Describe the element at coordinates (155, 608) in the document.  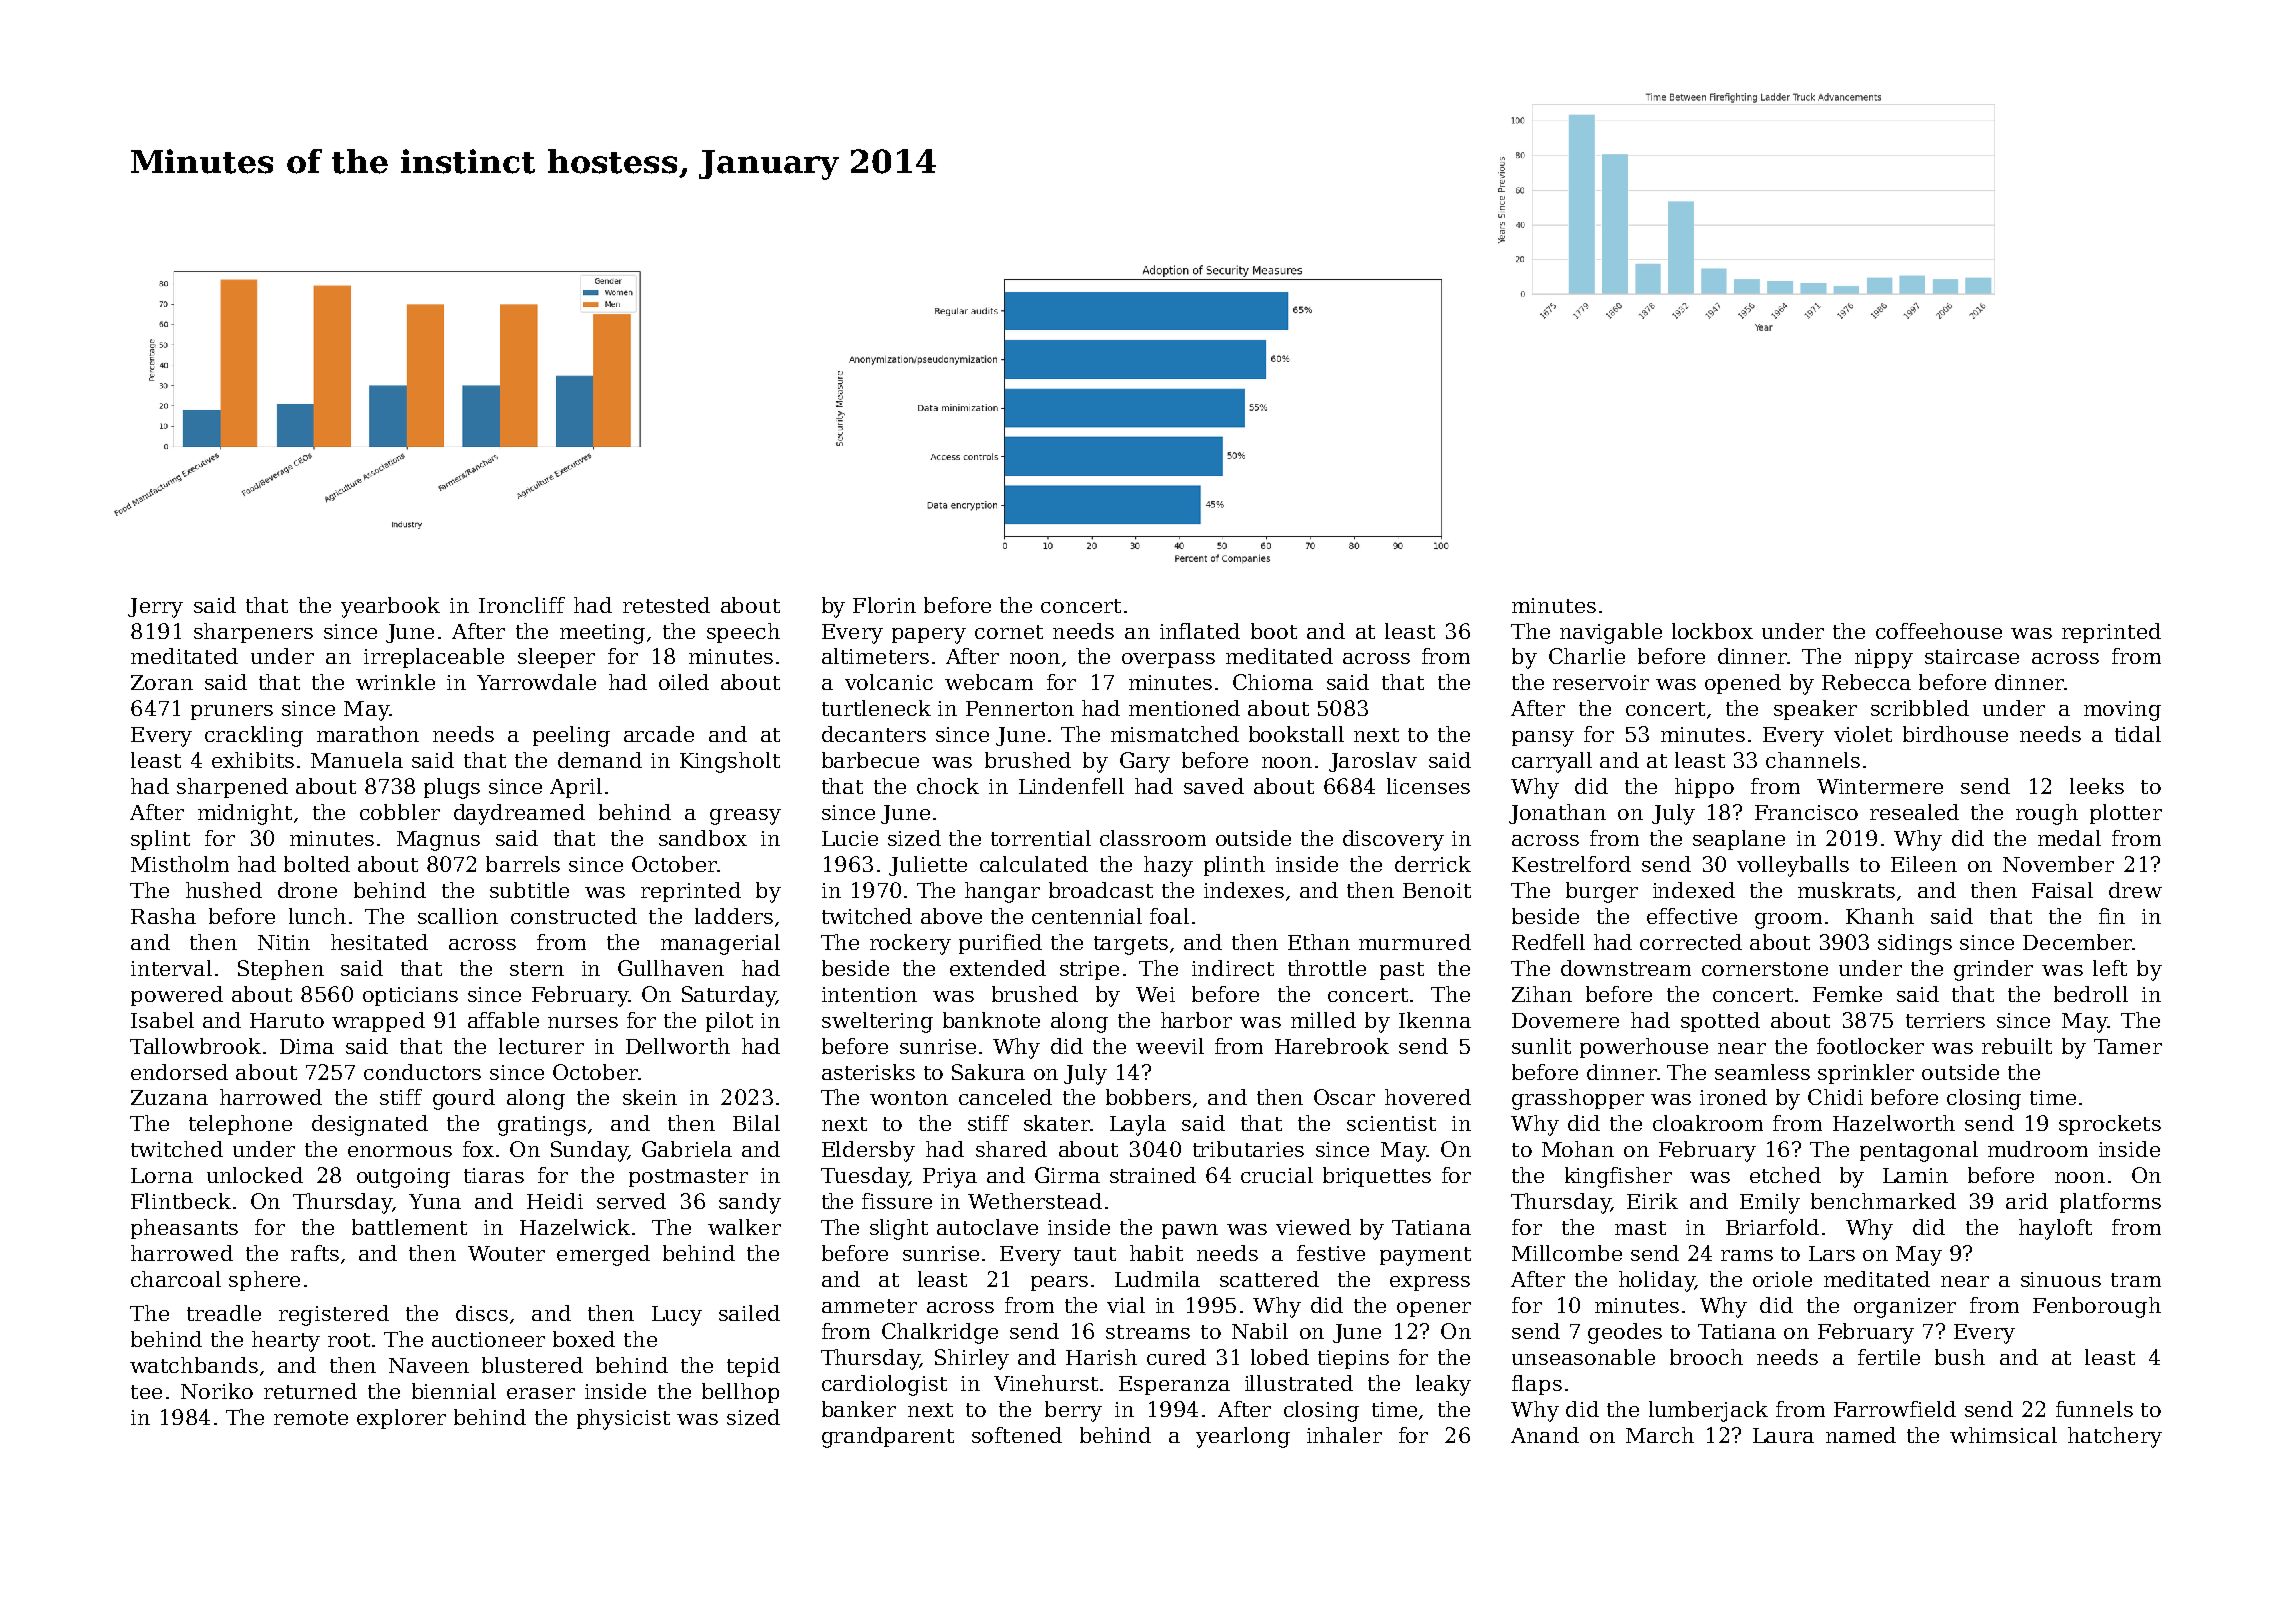
I see `Jerry` at that location.
